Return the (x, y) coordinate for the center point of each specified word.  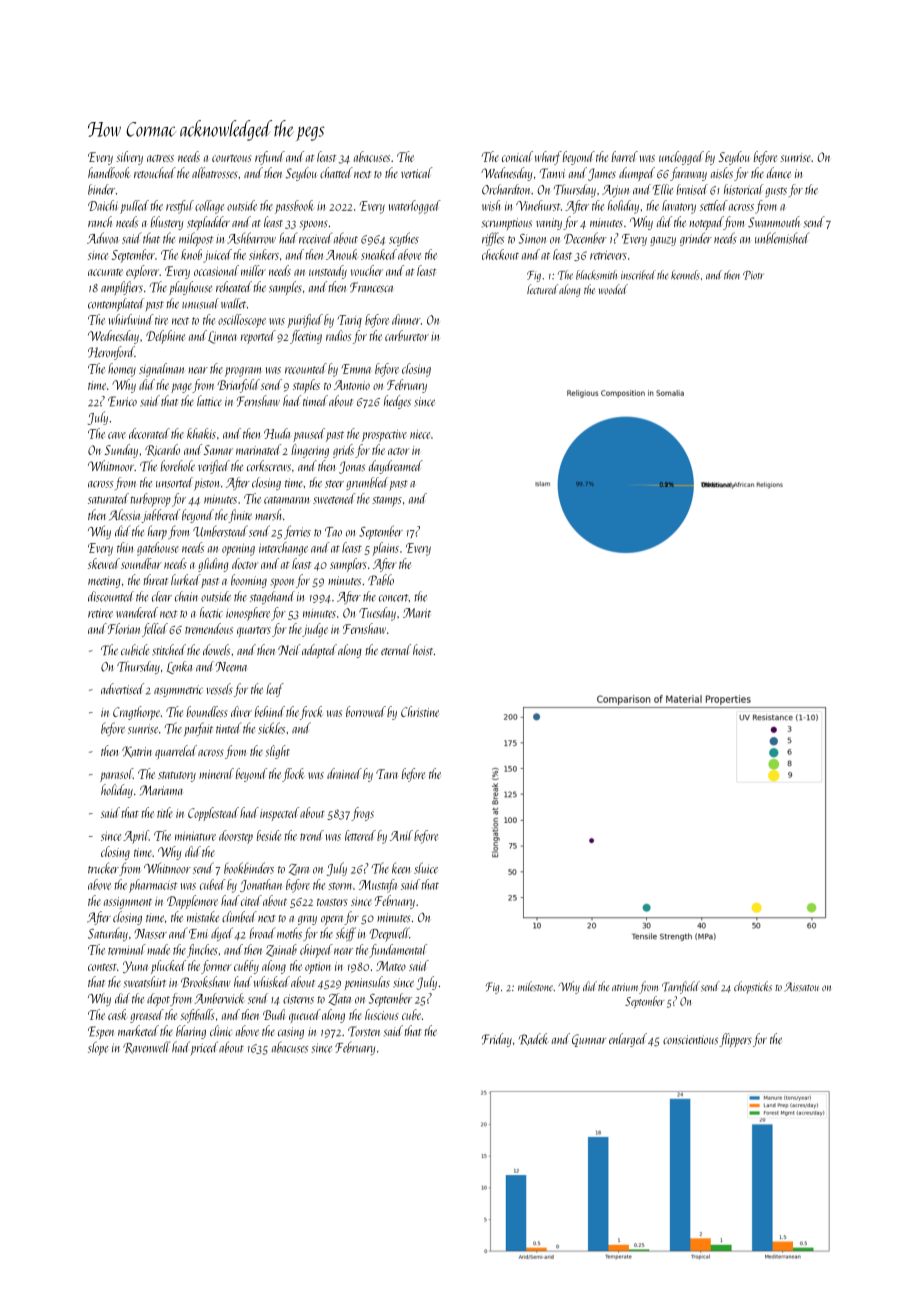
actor (399, 451)
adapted (319, 651)
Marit (417, 613)
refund (270, 158)
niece (420, 434)
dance (779, 173)
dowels (216, 650)
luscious (382, 1014)
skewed (104, 563)
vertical (417, 172)
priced (204, 1048)
